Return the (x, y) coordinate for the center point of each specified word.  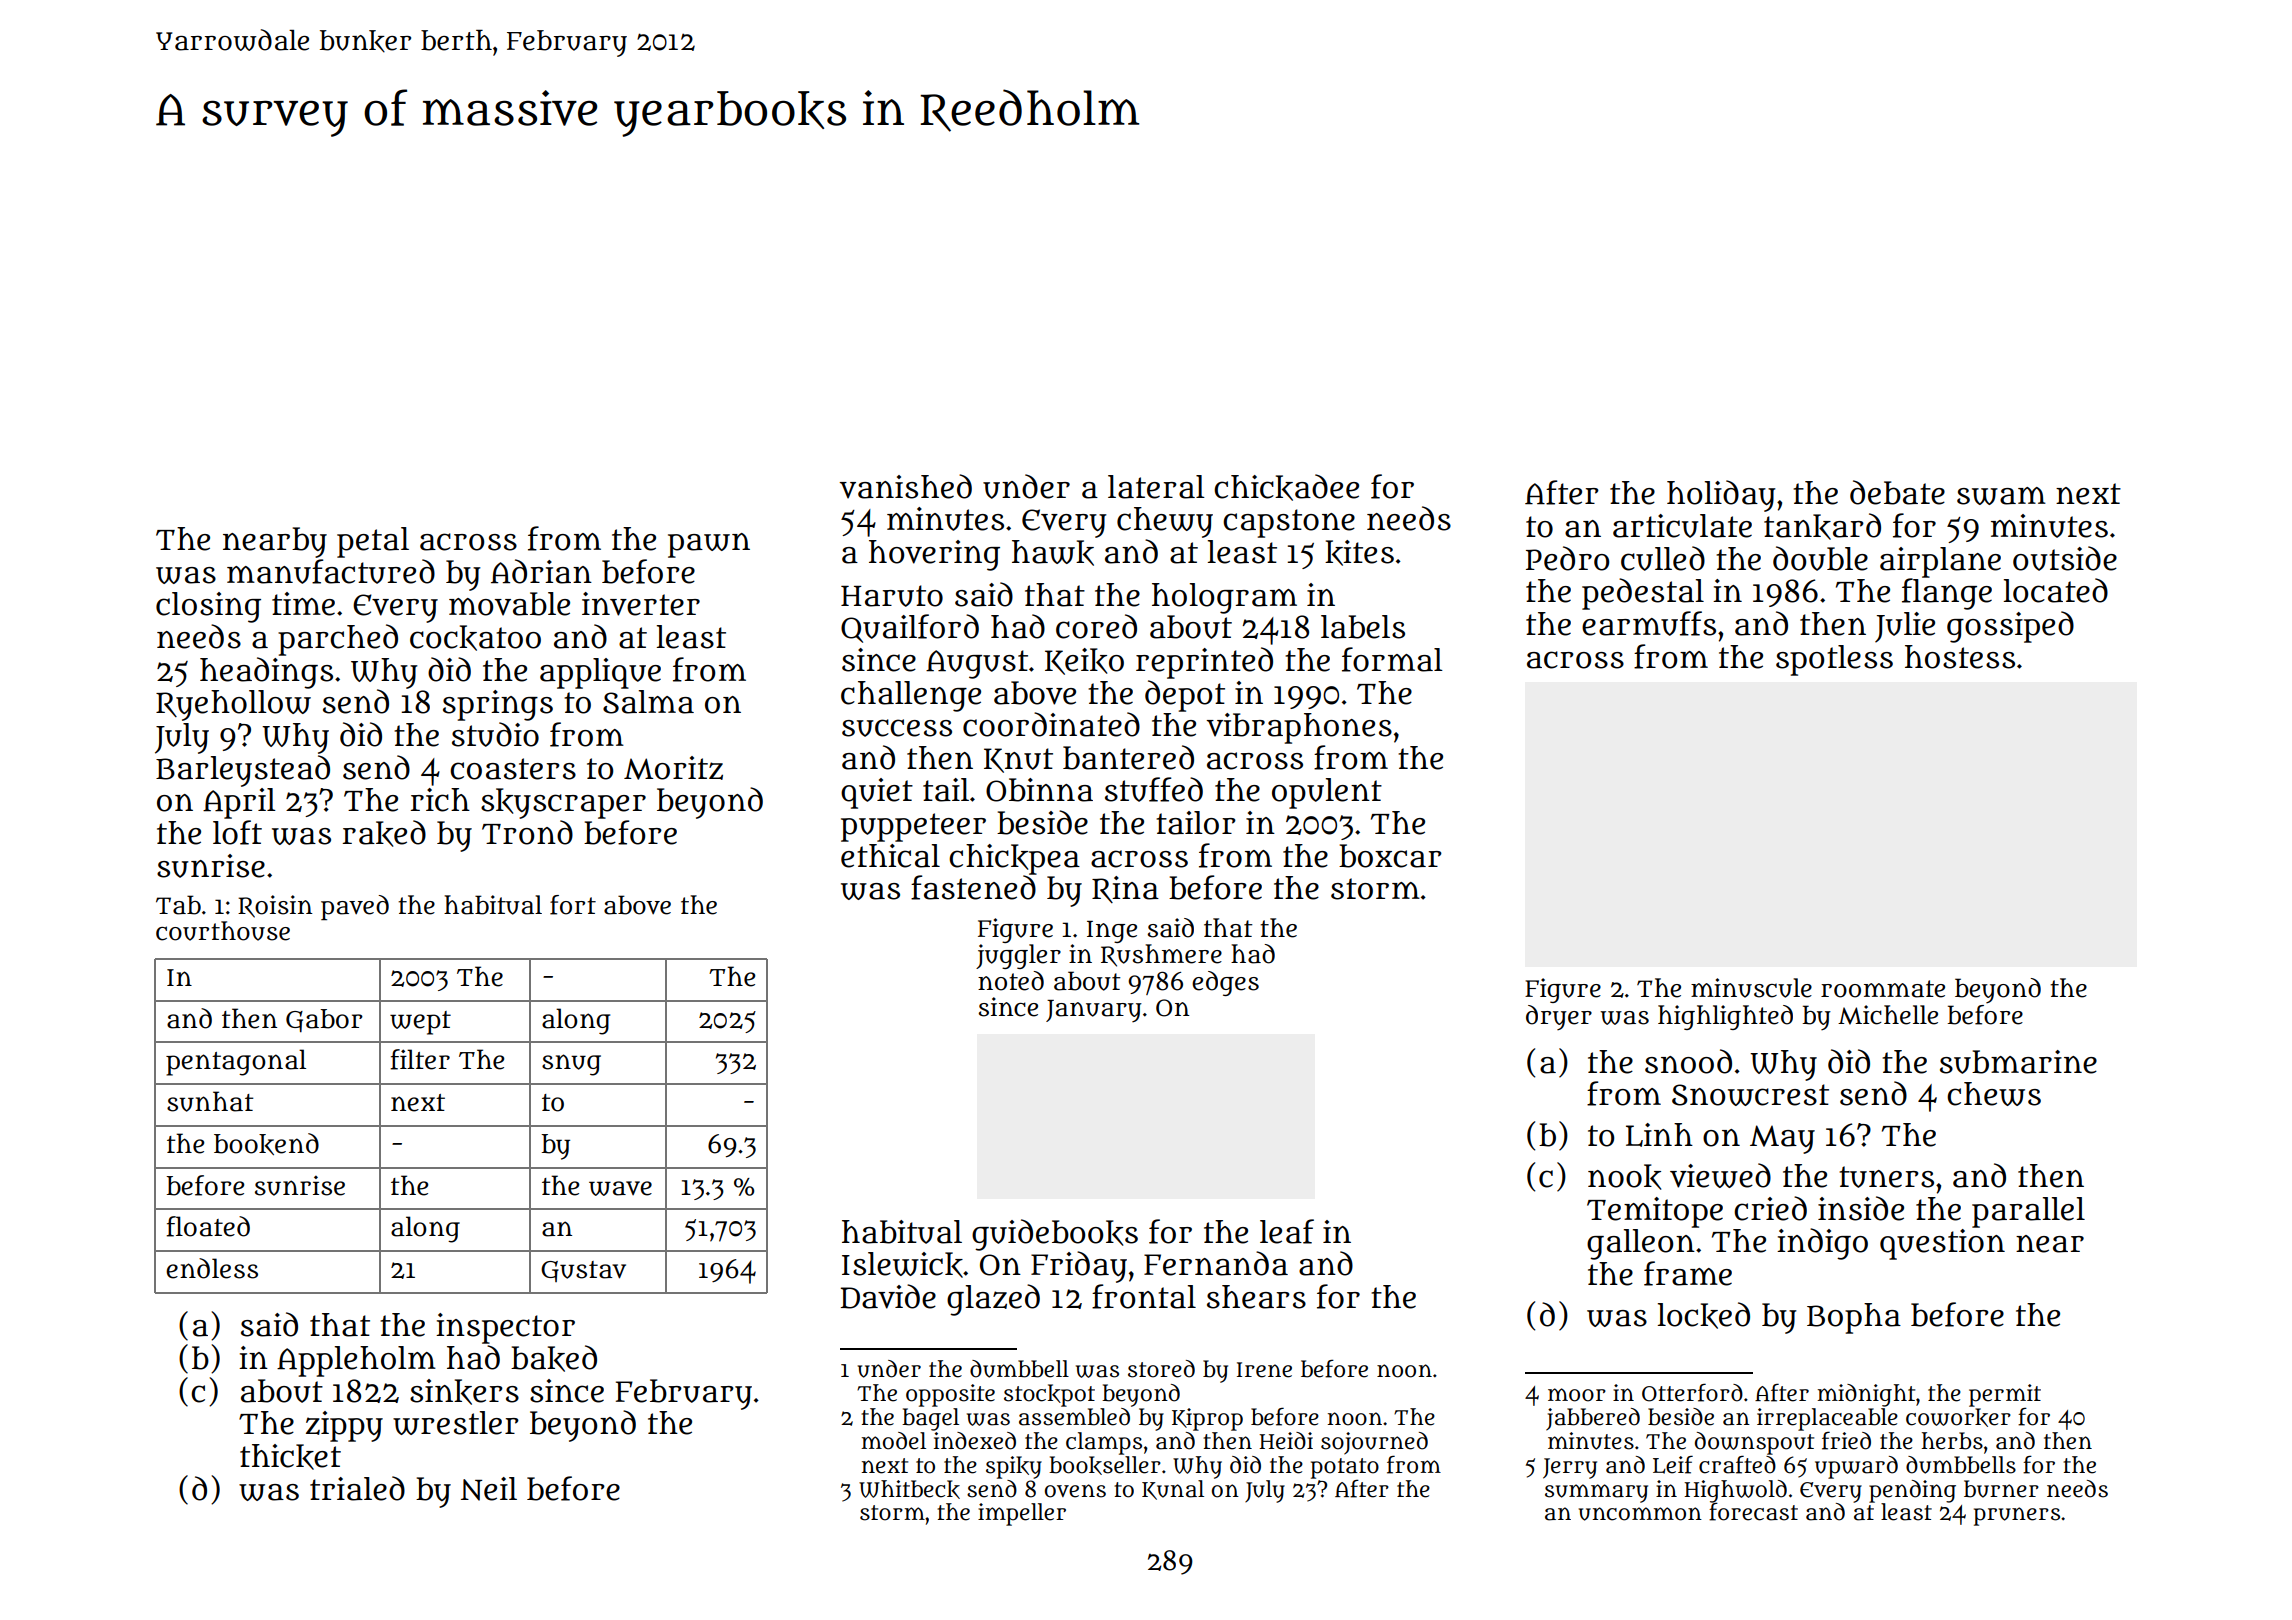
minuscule (1751, 988)
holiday (1721, 496)
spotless (1834, 660)
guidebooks (1055, 1235)
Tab (178, 905)
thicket (290, 1457)
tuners (1886, 1177)
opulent (1327, 793)
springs (498, 705)
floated (208, 1226)
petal (373, 542)
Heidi (1286, 1441)
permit (2005, 1395)
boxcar (1390, 856)
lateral (1156, 487)
